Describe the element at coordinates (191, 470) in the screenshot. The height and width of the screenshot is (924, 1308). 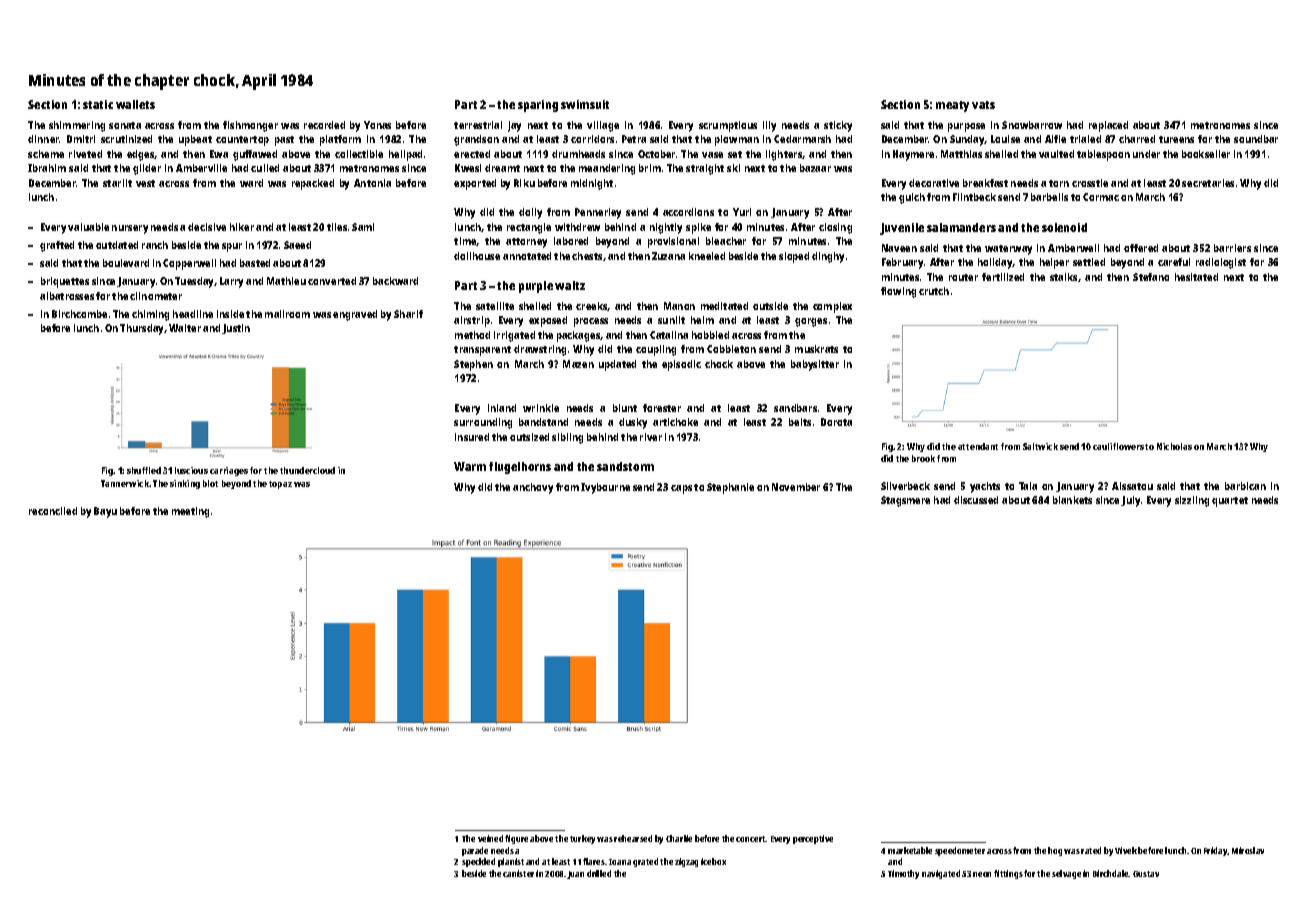
I see `luscious` at that location.
